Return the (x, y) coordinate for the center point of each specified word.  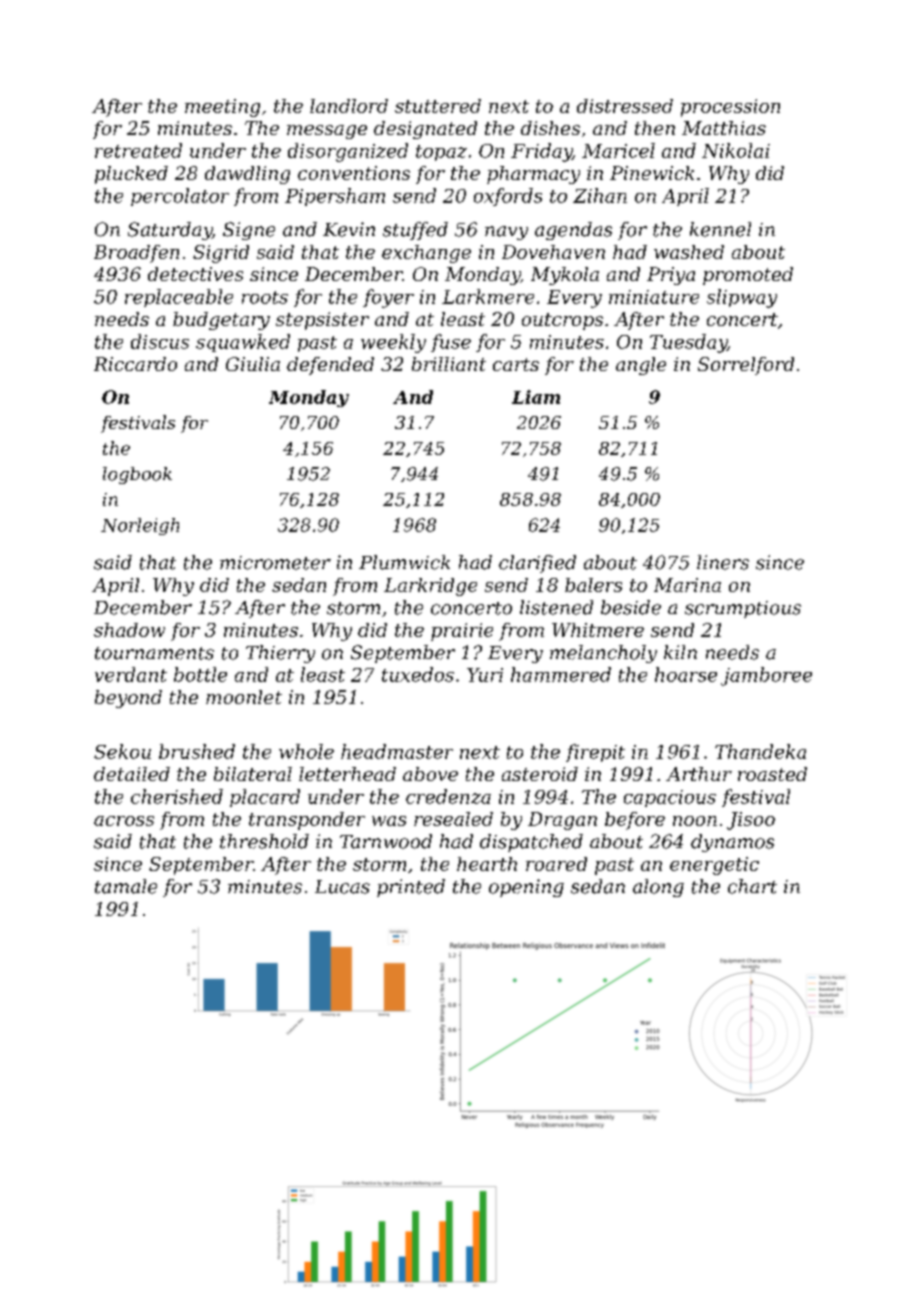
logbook (137, 475)
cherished (177, 796)
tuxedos (418, 674)
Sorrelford (746, 366)
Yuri (485, 675)
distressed (625, 106)
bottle (200, 674)
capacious (670, 798)
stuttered (438, 106)
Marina (687, 585)
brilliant (449, 364)
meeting (222, 108)
